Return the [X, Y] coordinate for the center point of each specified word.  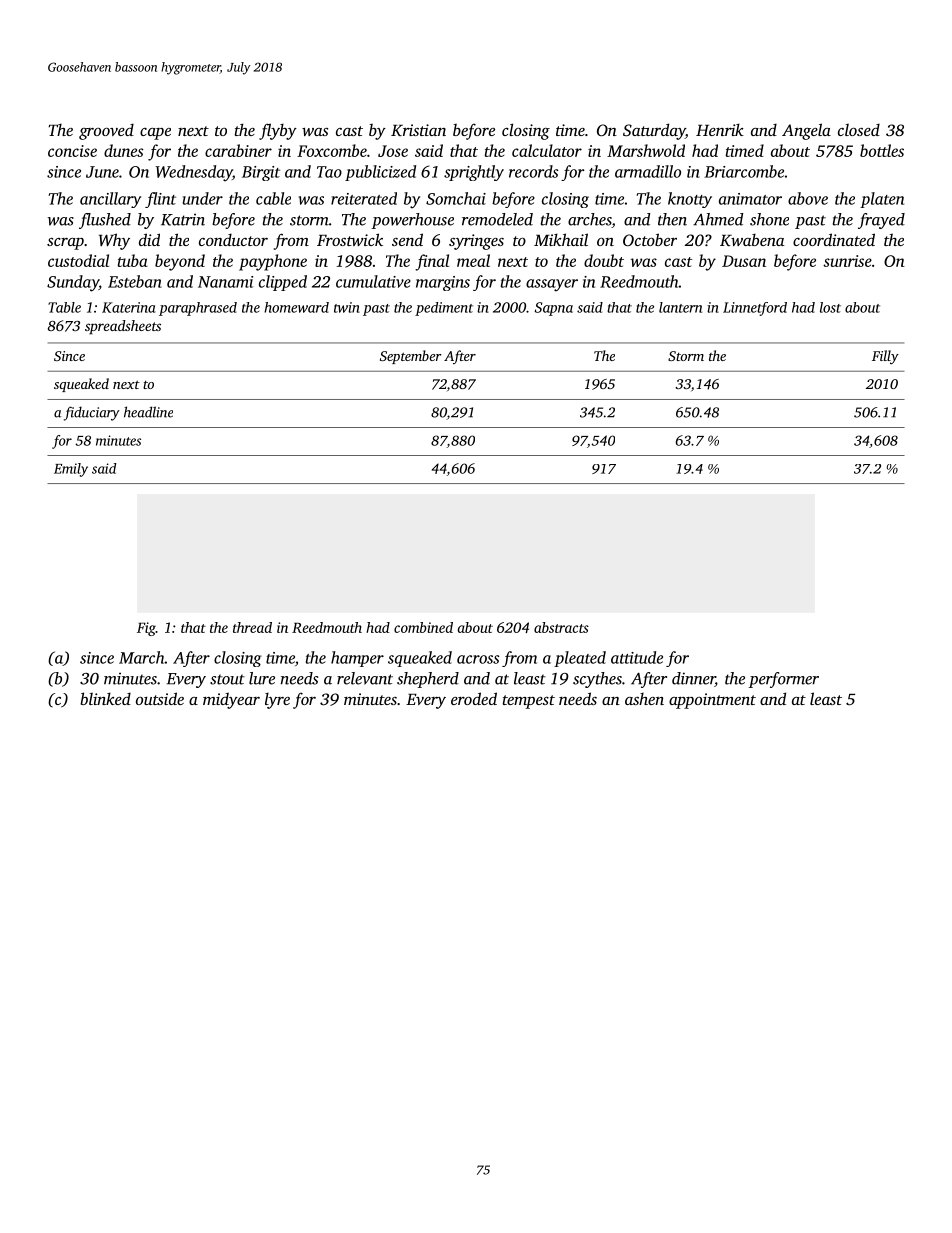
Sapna [554, 309]
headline [148, 412]
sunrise [847, 261]
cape [155, 134]
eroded [474, 698]
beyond [180, 262]
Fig [146, 629]
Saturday [654, 131]
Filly [885, 357]
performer [784, 680]
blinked [105, 698]
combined [423, 627]
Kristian [418, 130]
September [410, 357]
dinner [693, 679]
